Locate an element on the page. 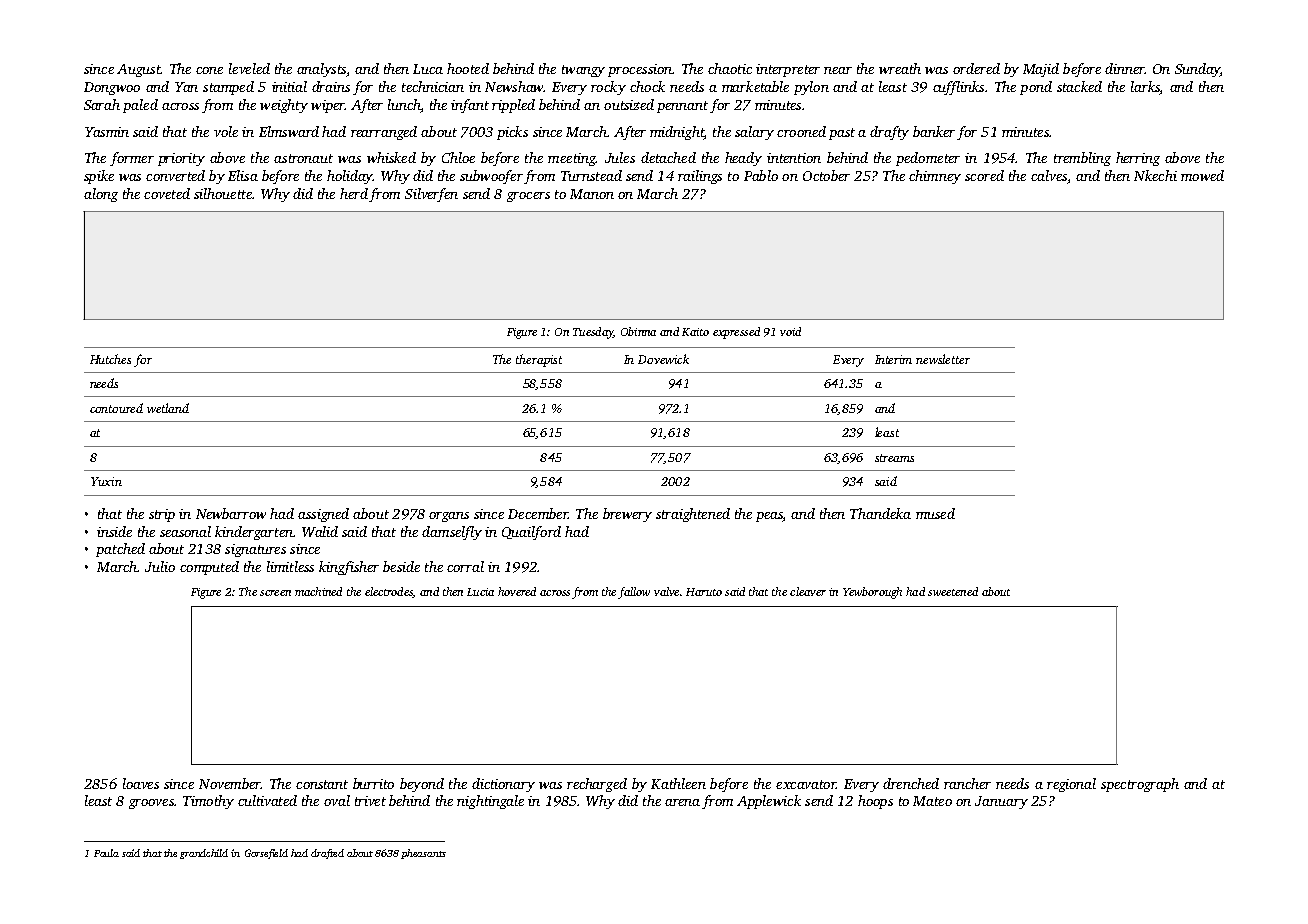 Image resolution: width=1308 pixels, height=924 pixels. chimney is located at coordinates (935, 177).
